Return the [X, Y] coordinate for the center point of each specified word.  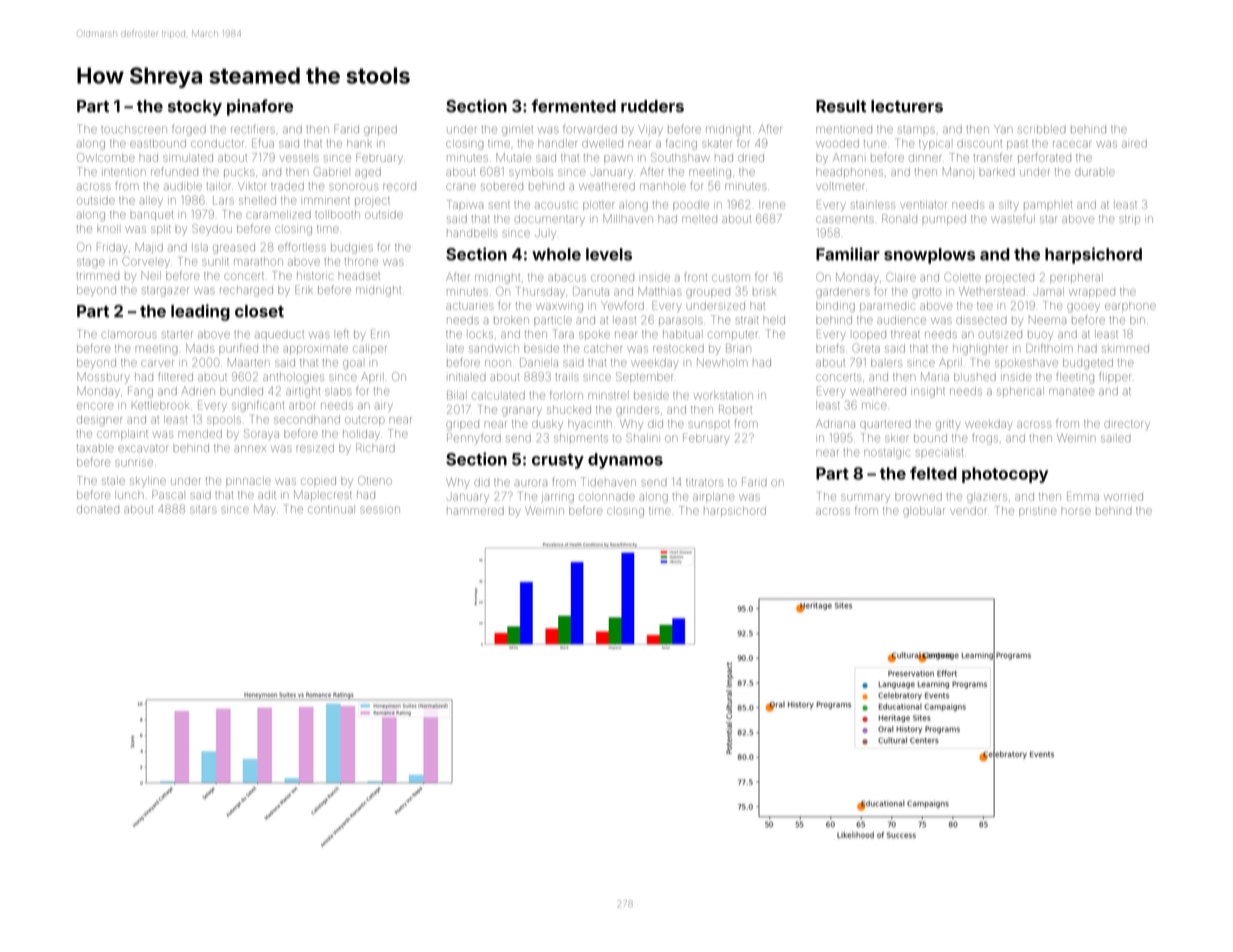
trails [567, 377]
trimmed [98, 276]
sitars [203, 510]
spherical [1020, 392]
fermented [574, 106]
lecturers [907, 106]
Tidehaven [608, 482]
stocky [195, 108]
